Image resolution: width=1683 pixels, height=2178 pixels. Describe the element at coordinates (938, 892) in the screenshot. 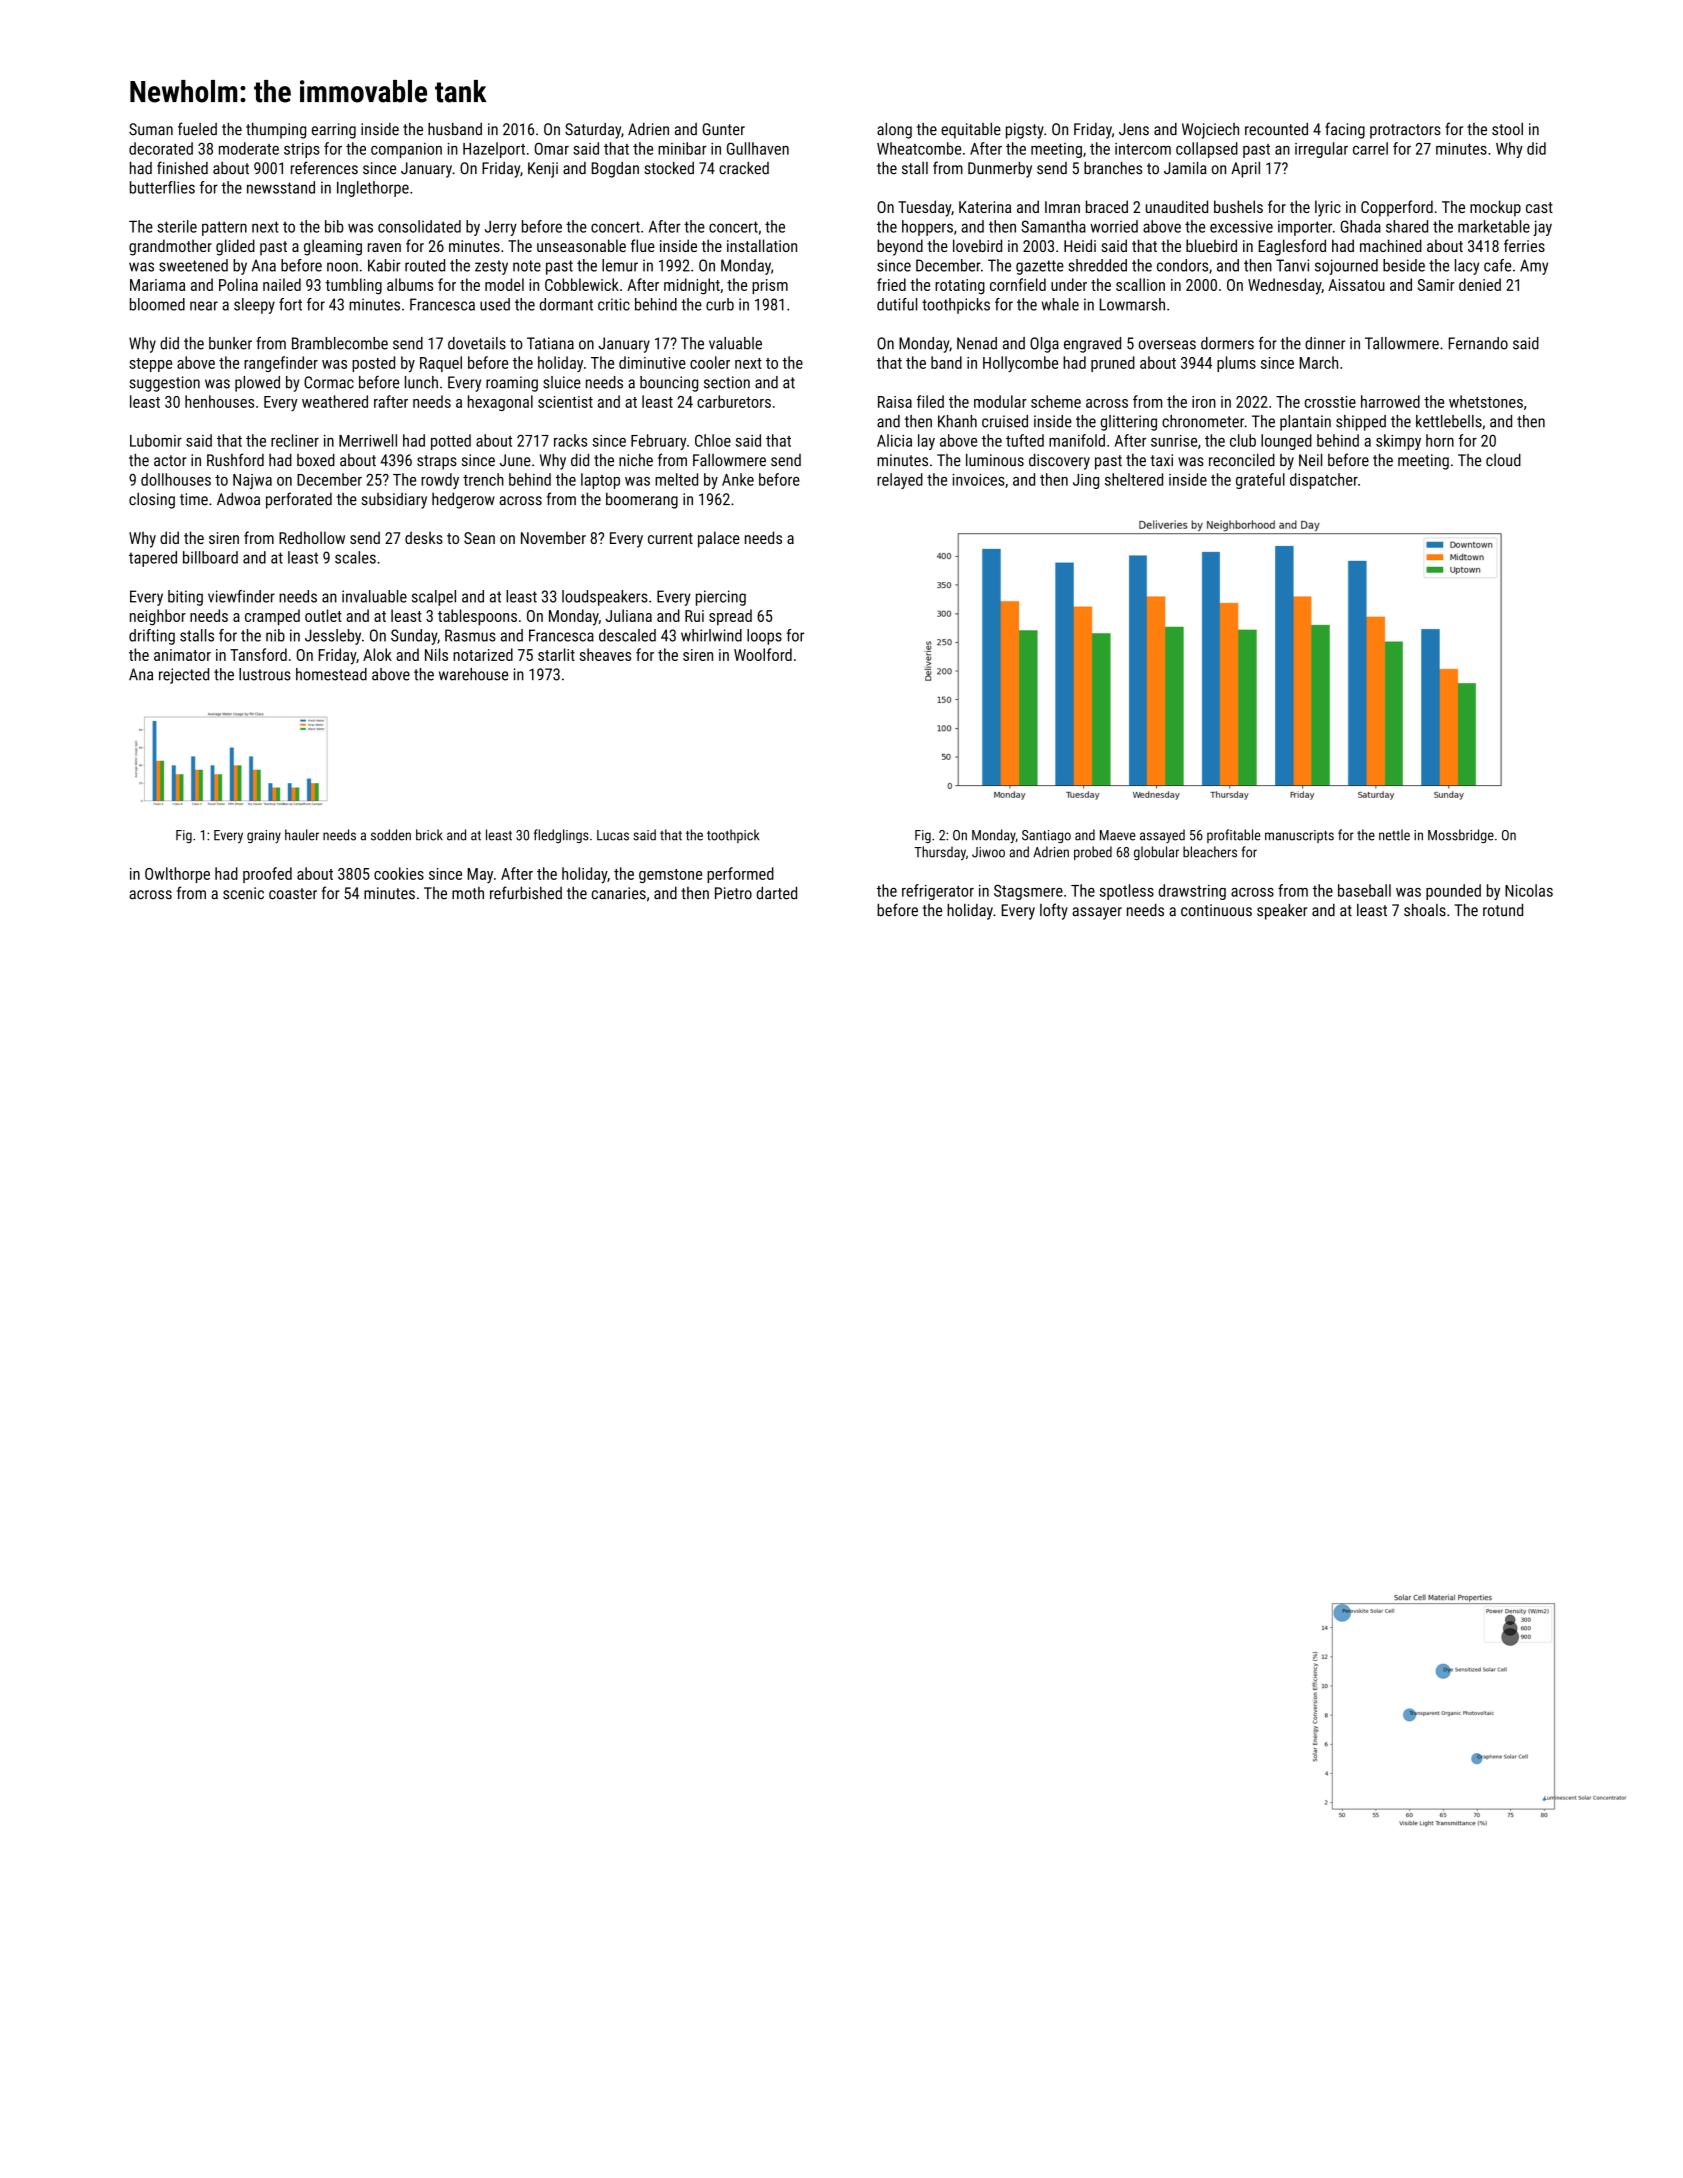

I see `refrigerator` at that location.
